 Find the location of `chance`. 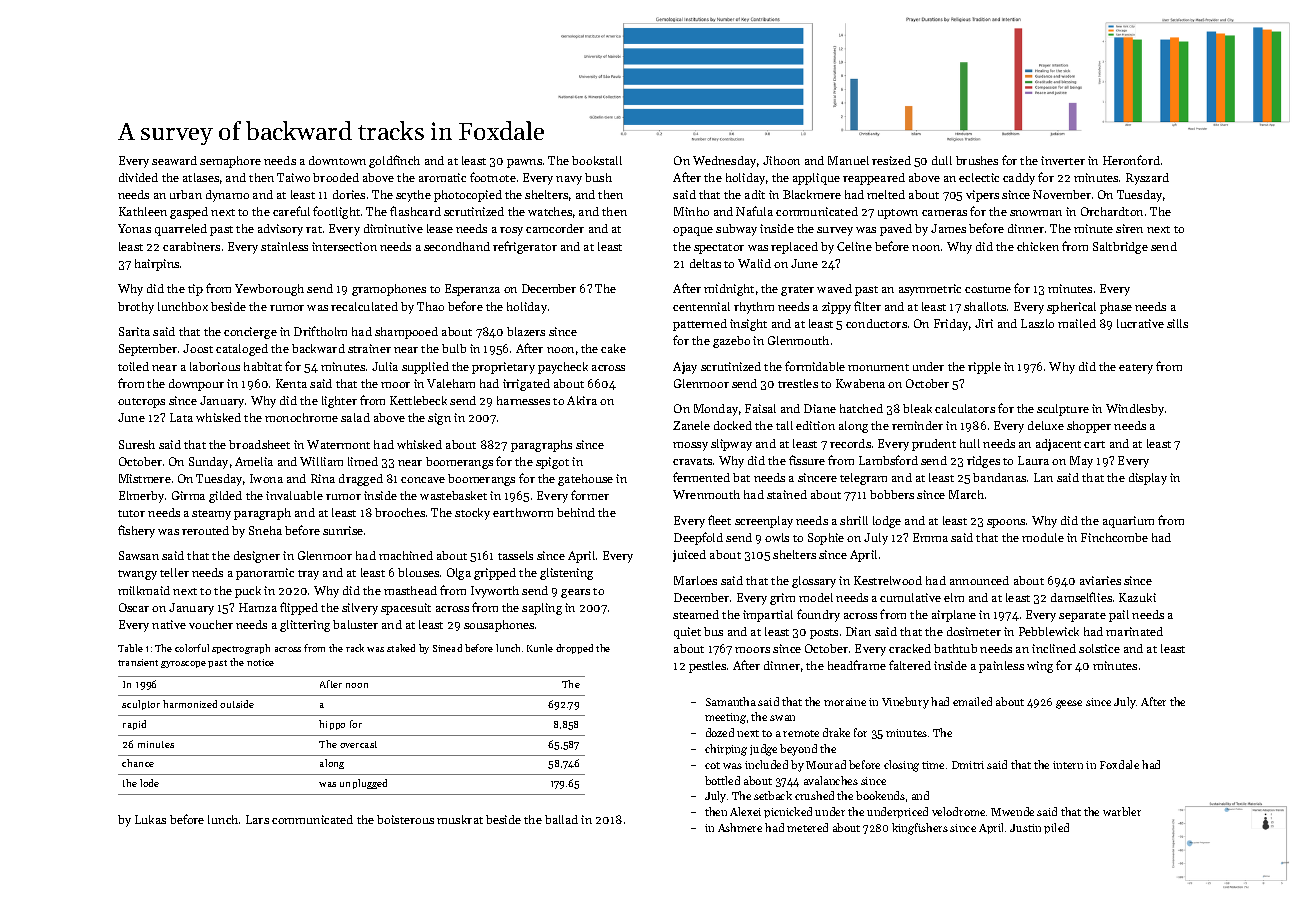

chance is located at coordinates (138, 763).
